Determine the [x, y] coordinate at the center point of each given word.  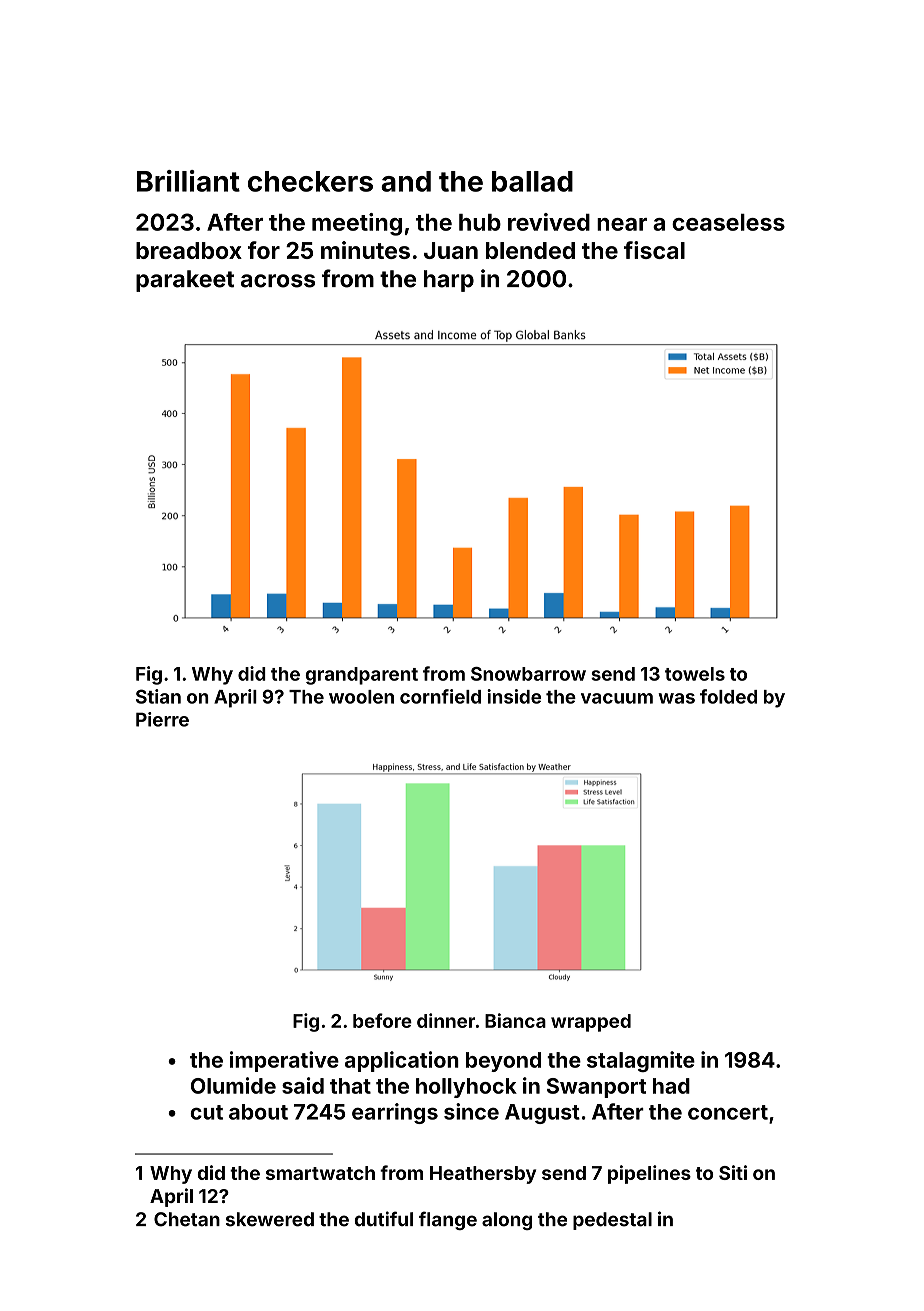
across [278, 281]
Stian [158, 696]
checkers [310, 181]
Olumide [233, 1085]
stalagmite [641, 1061]
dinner [446, 1020]
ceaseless [728, 222]
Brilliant [188, 181]
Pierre [162, 719]
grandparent [361, 676]
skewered [270, 1219]
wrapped [591, 1023]
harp [449, 281]
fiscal [654, 250]
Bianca [515, 1020]
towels [695, 674]
